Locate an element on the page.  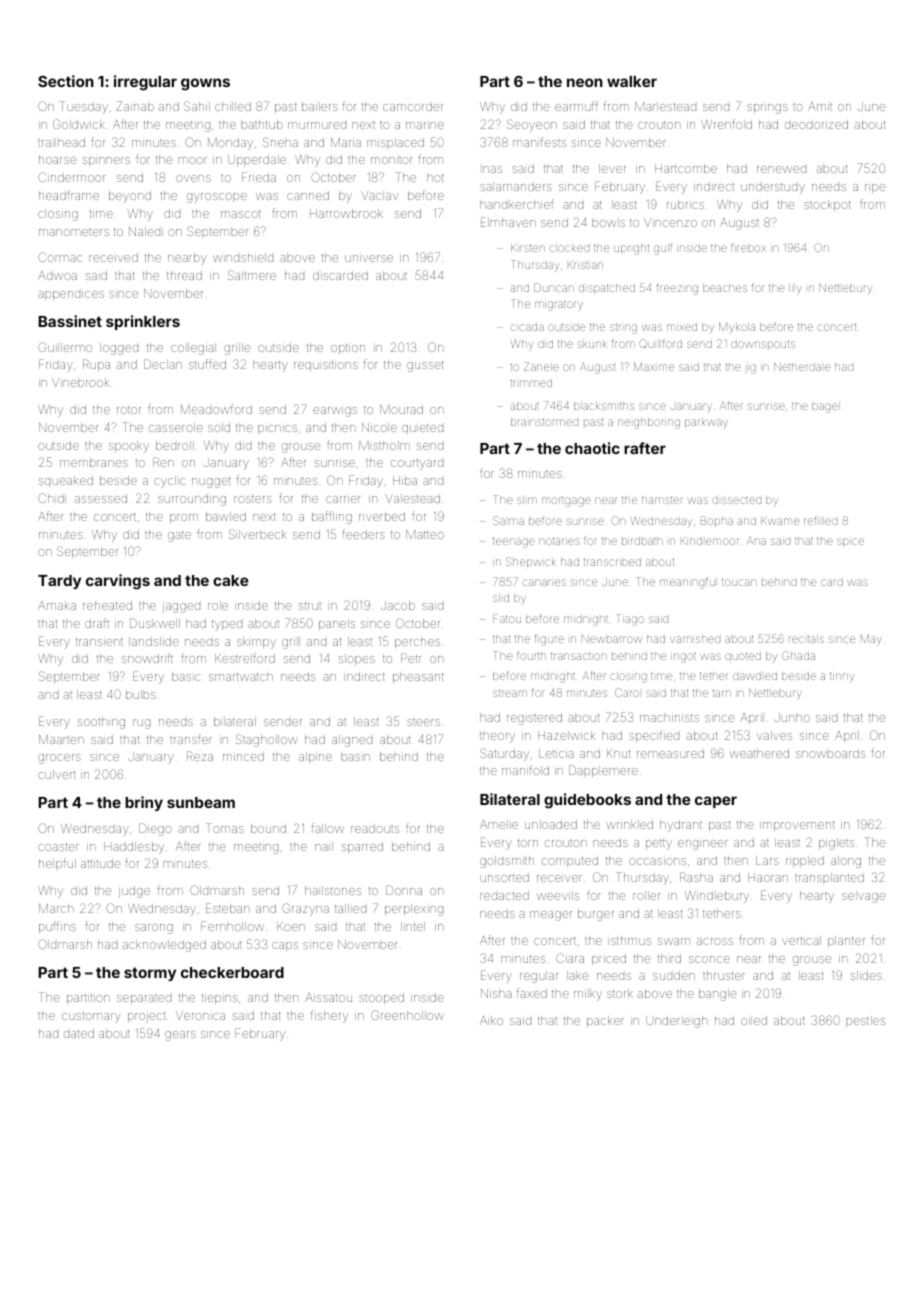
Adwoa is located at coordinates (57, 275).
